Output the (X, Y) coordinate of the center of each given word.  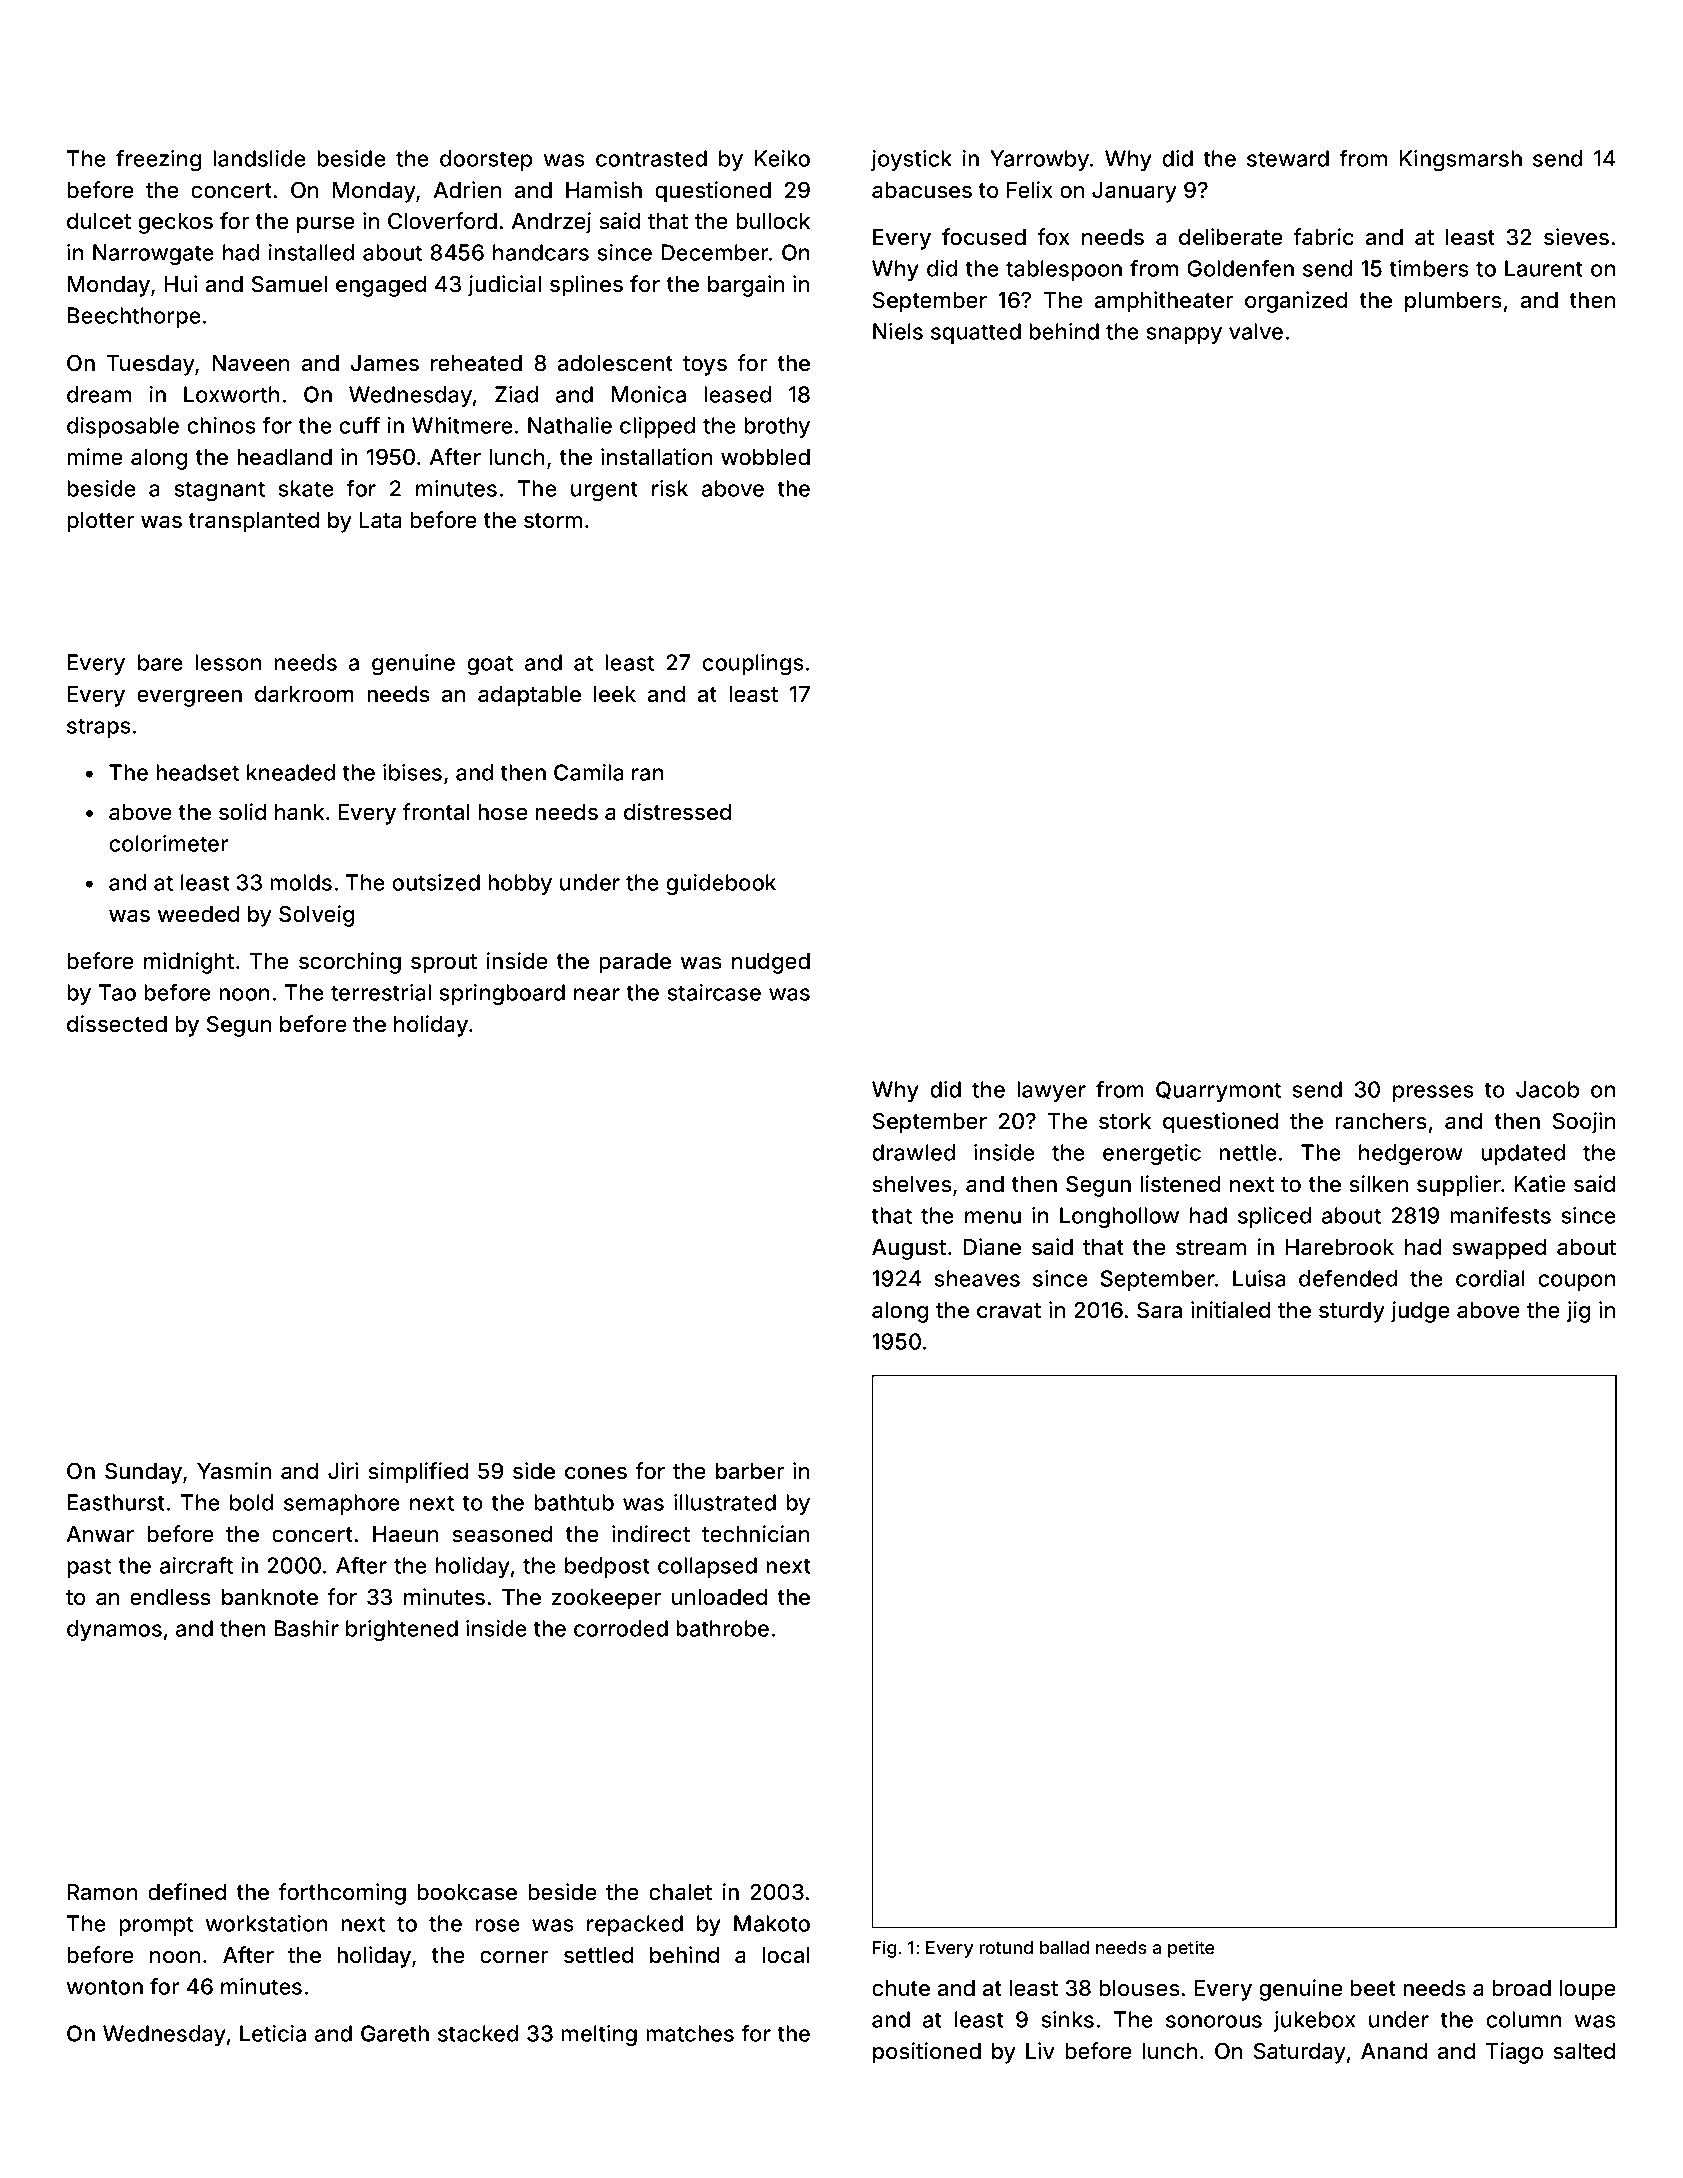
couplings (753, 664)
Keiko (782, 158)
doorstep (486, 160)
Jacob (1547, 1089)
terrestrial (381, 992)
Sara (1159, 1310)
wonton (105, 1987)
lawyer (1051, 1091)
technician (755, 1533)
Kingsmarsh (1461, 160)
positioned (927, 2053)
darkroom (304, 694)
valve (1256, 331)
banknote (270, 1597)
